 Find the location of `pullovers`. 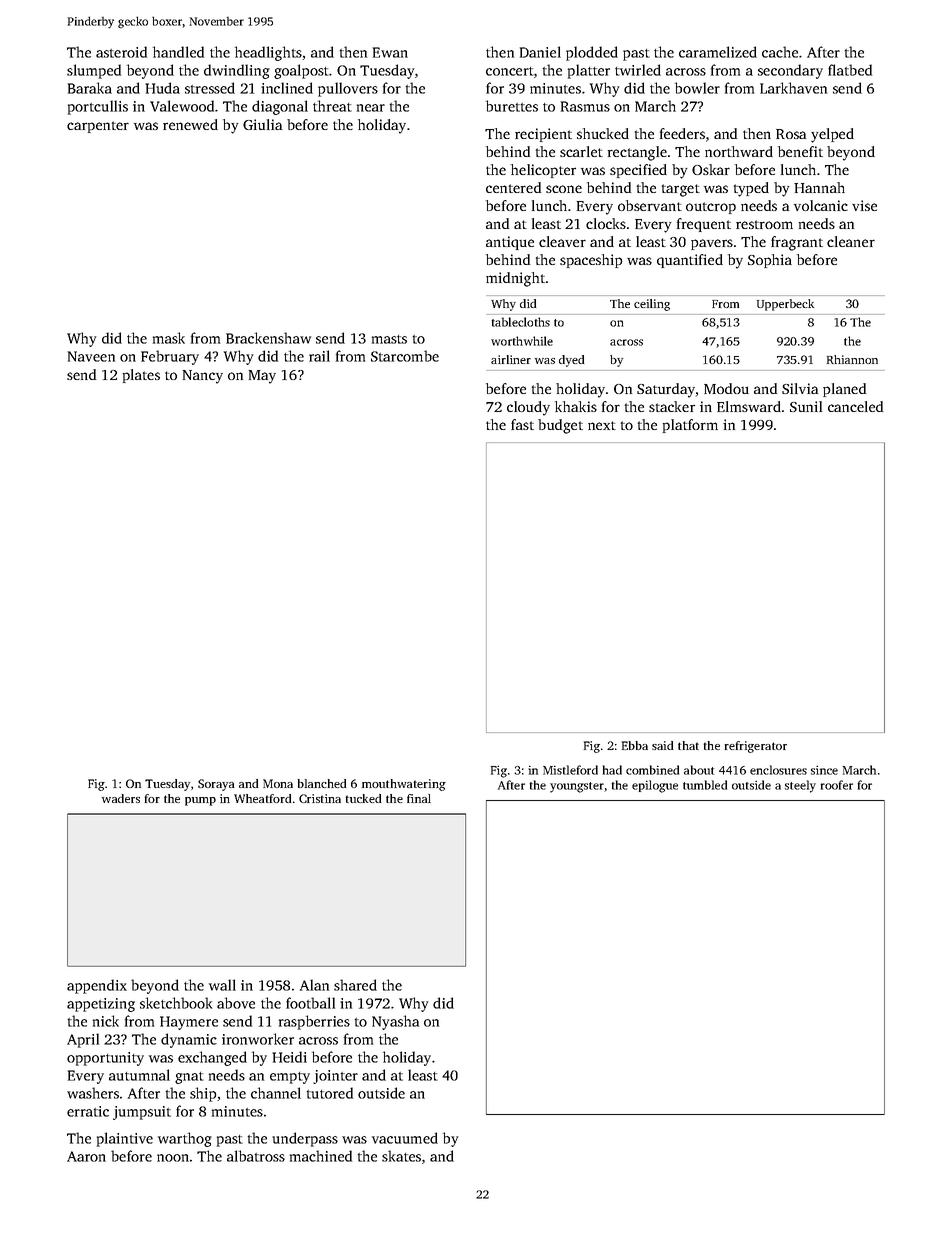

pullovers is located at coordinates (348, 89).
